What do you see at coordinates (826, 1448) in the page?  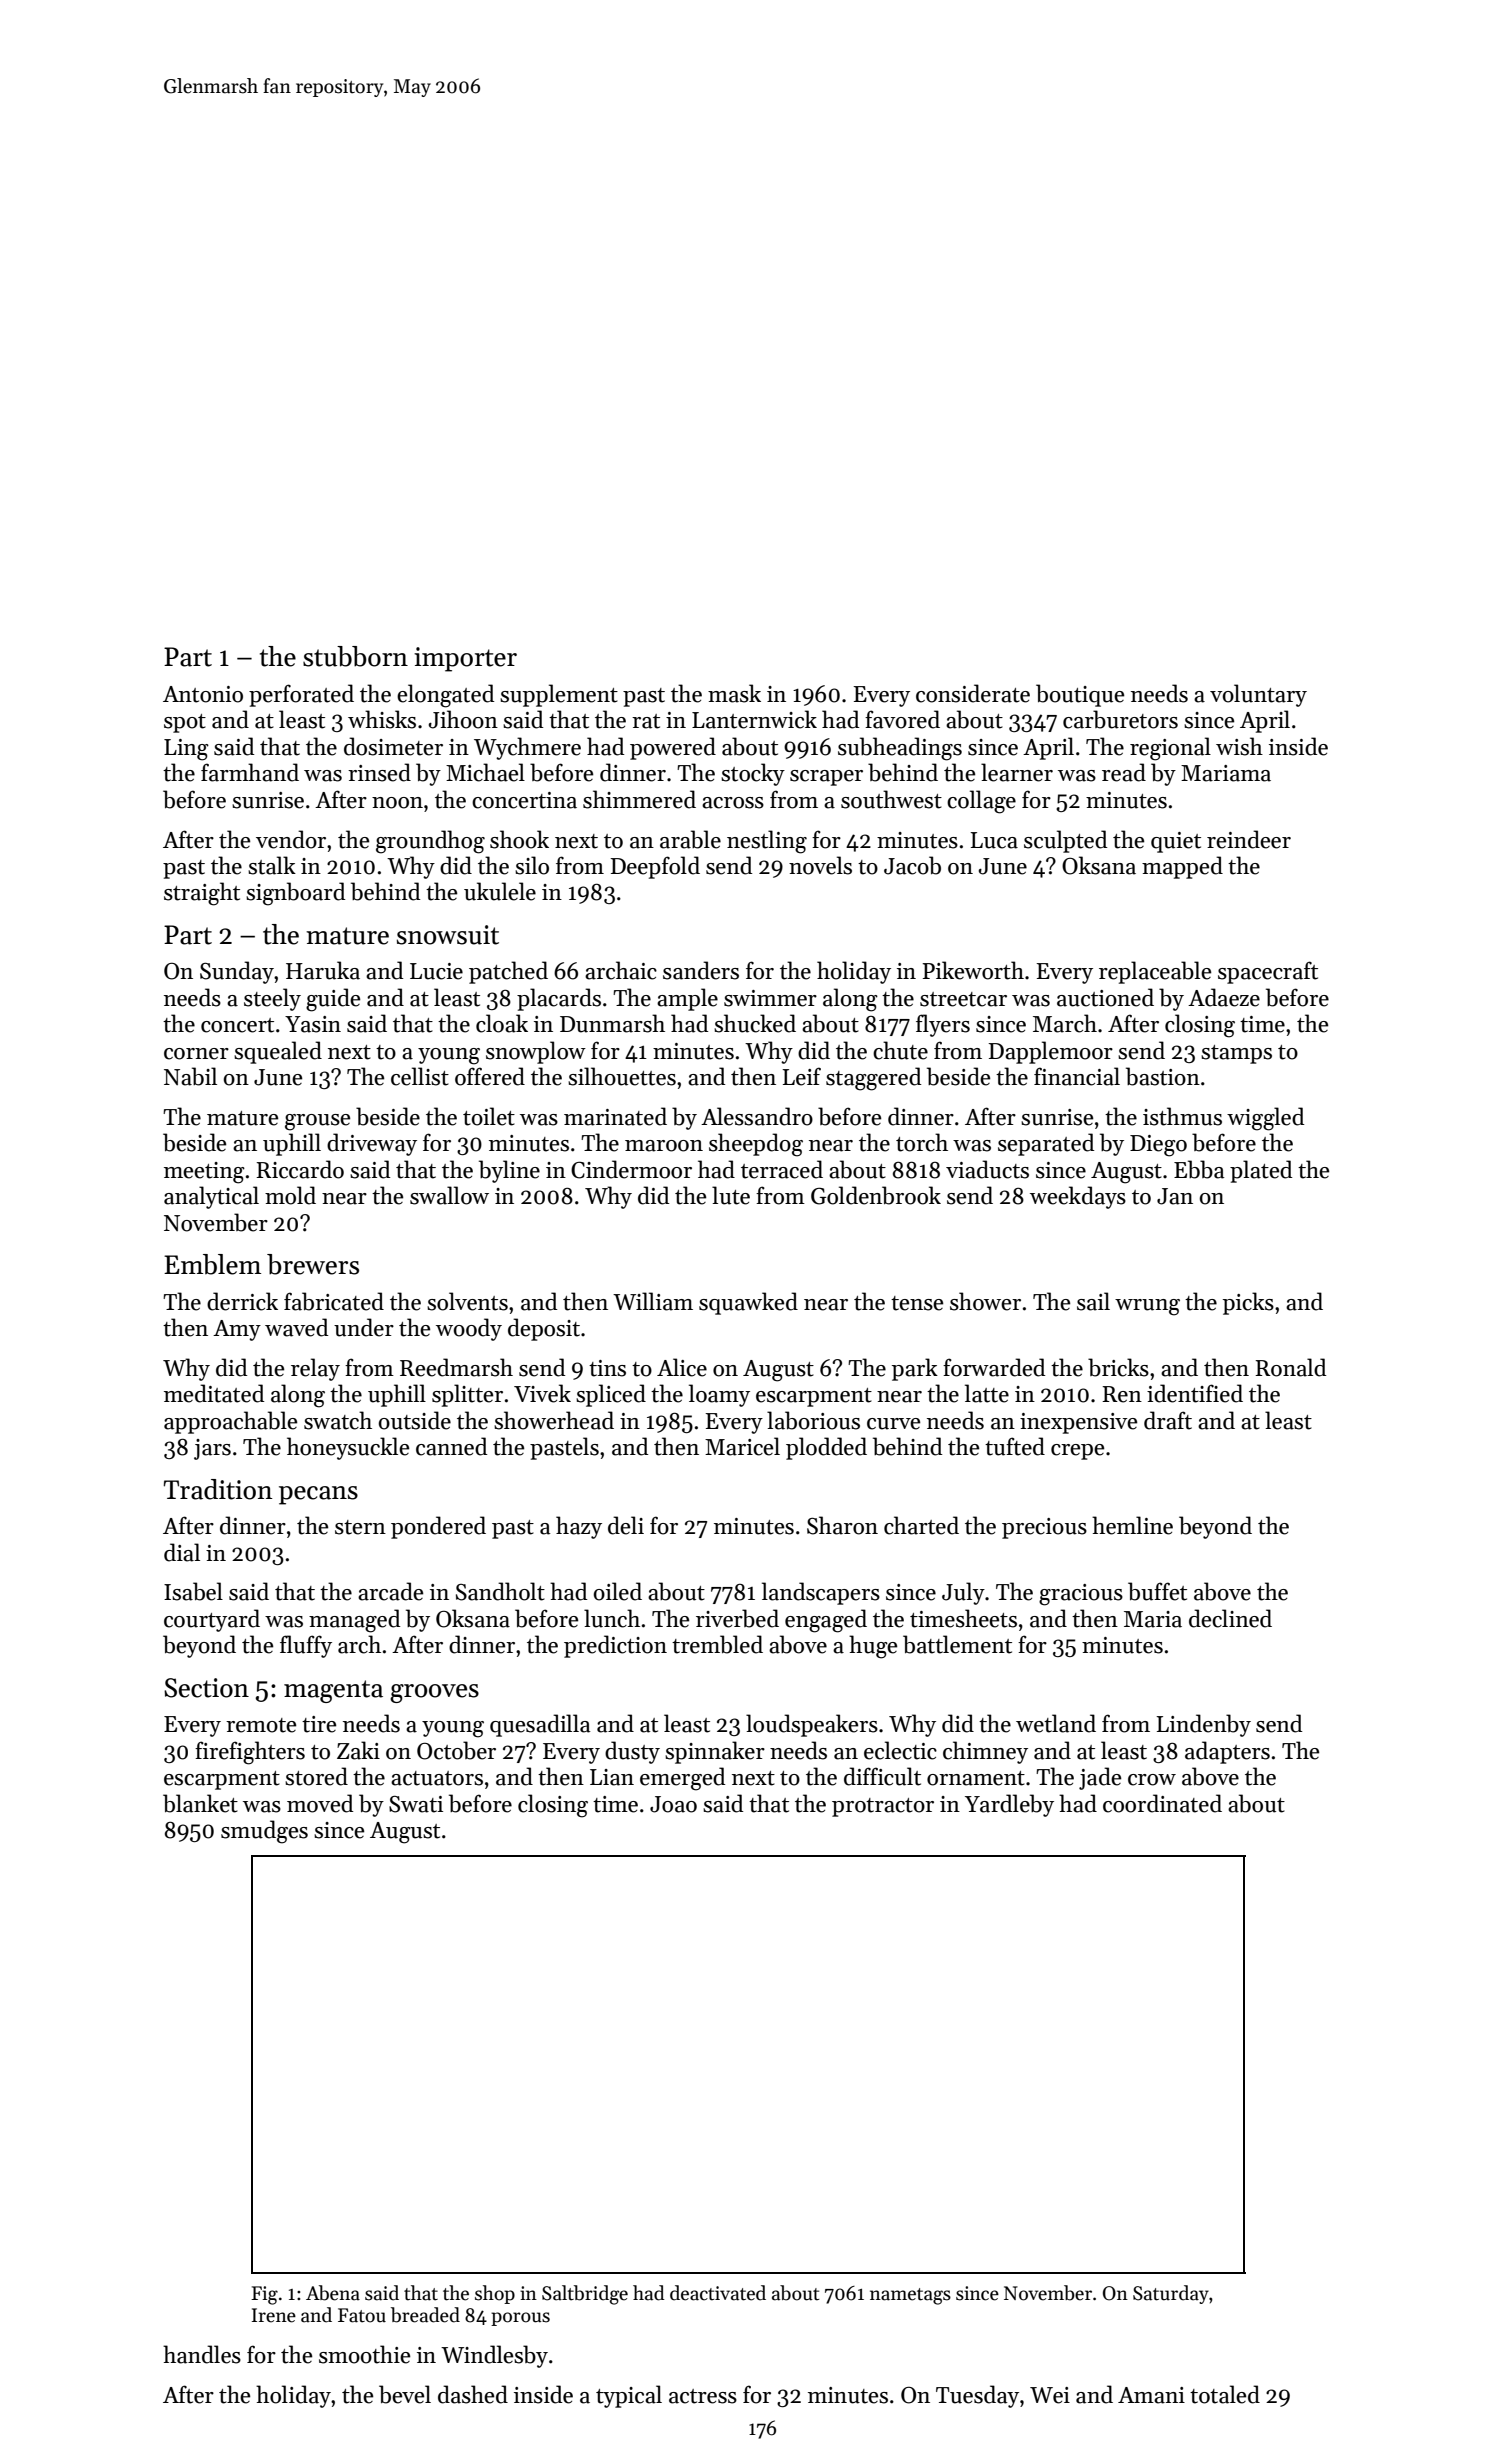 I see `plodded` at bounding box center [826, 1448].
